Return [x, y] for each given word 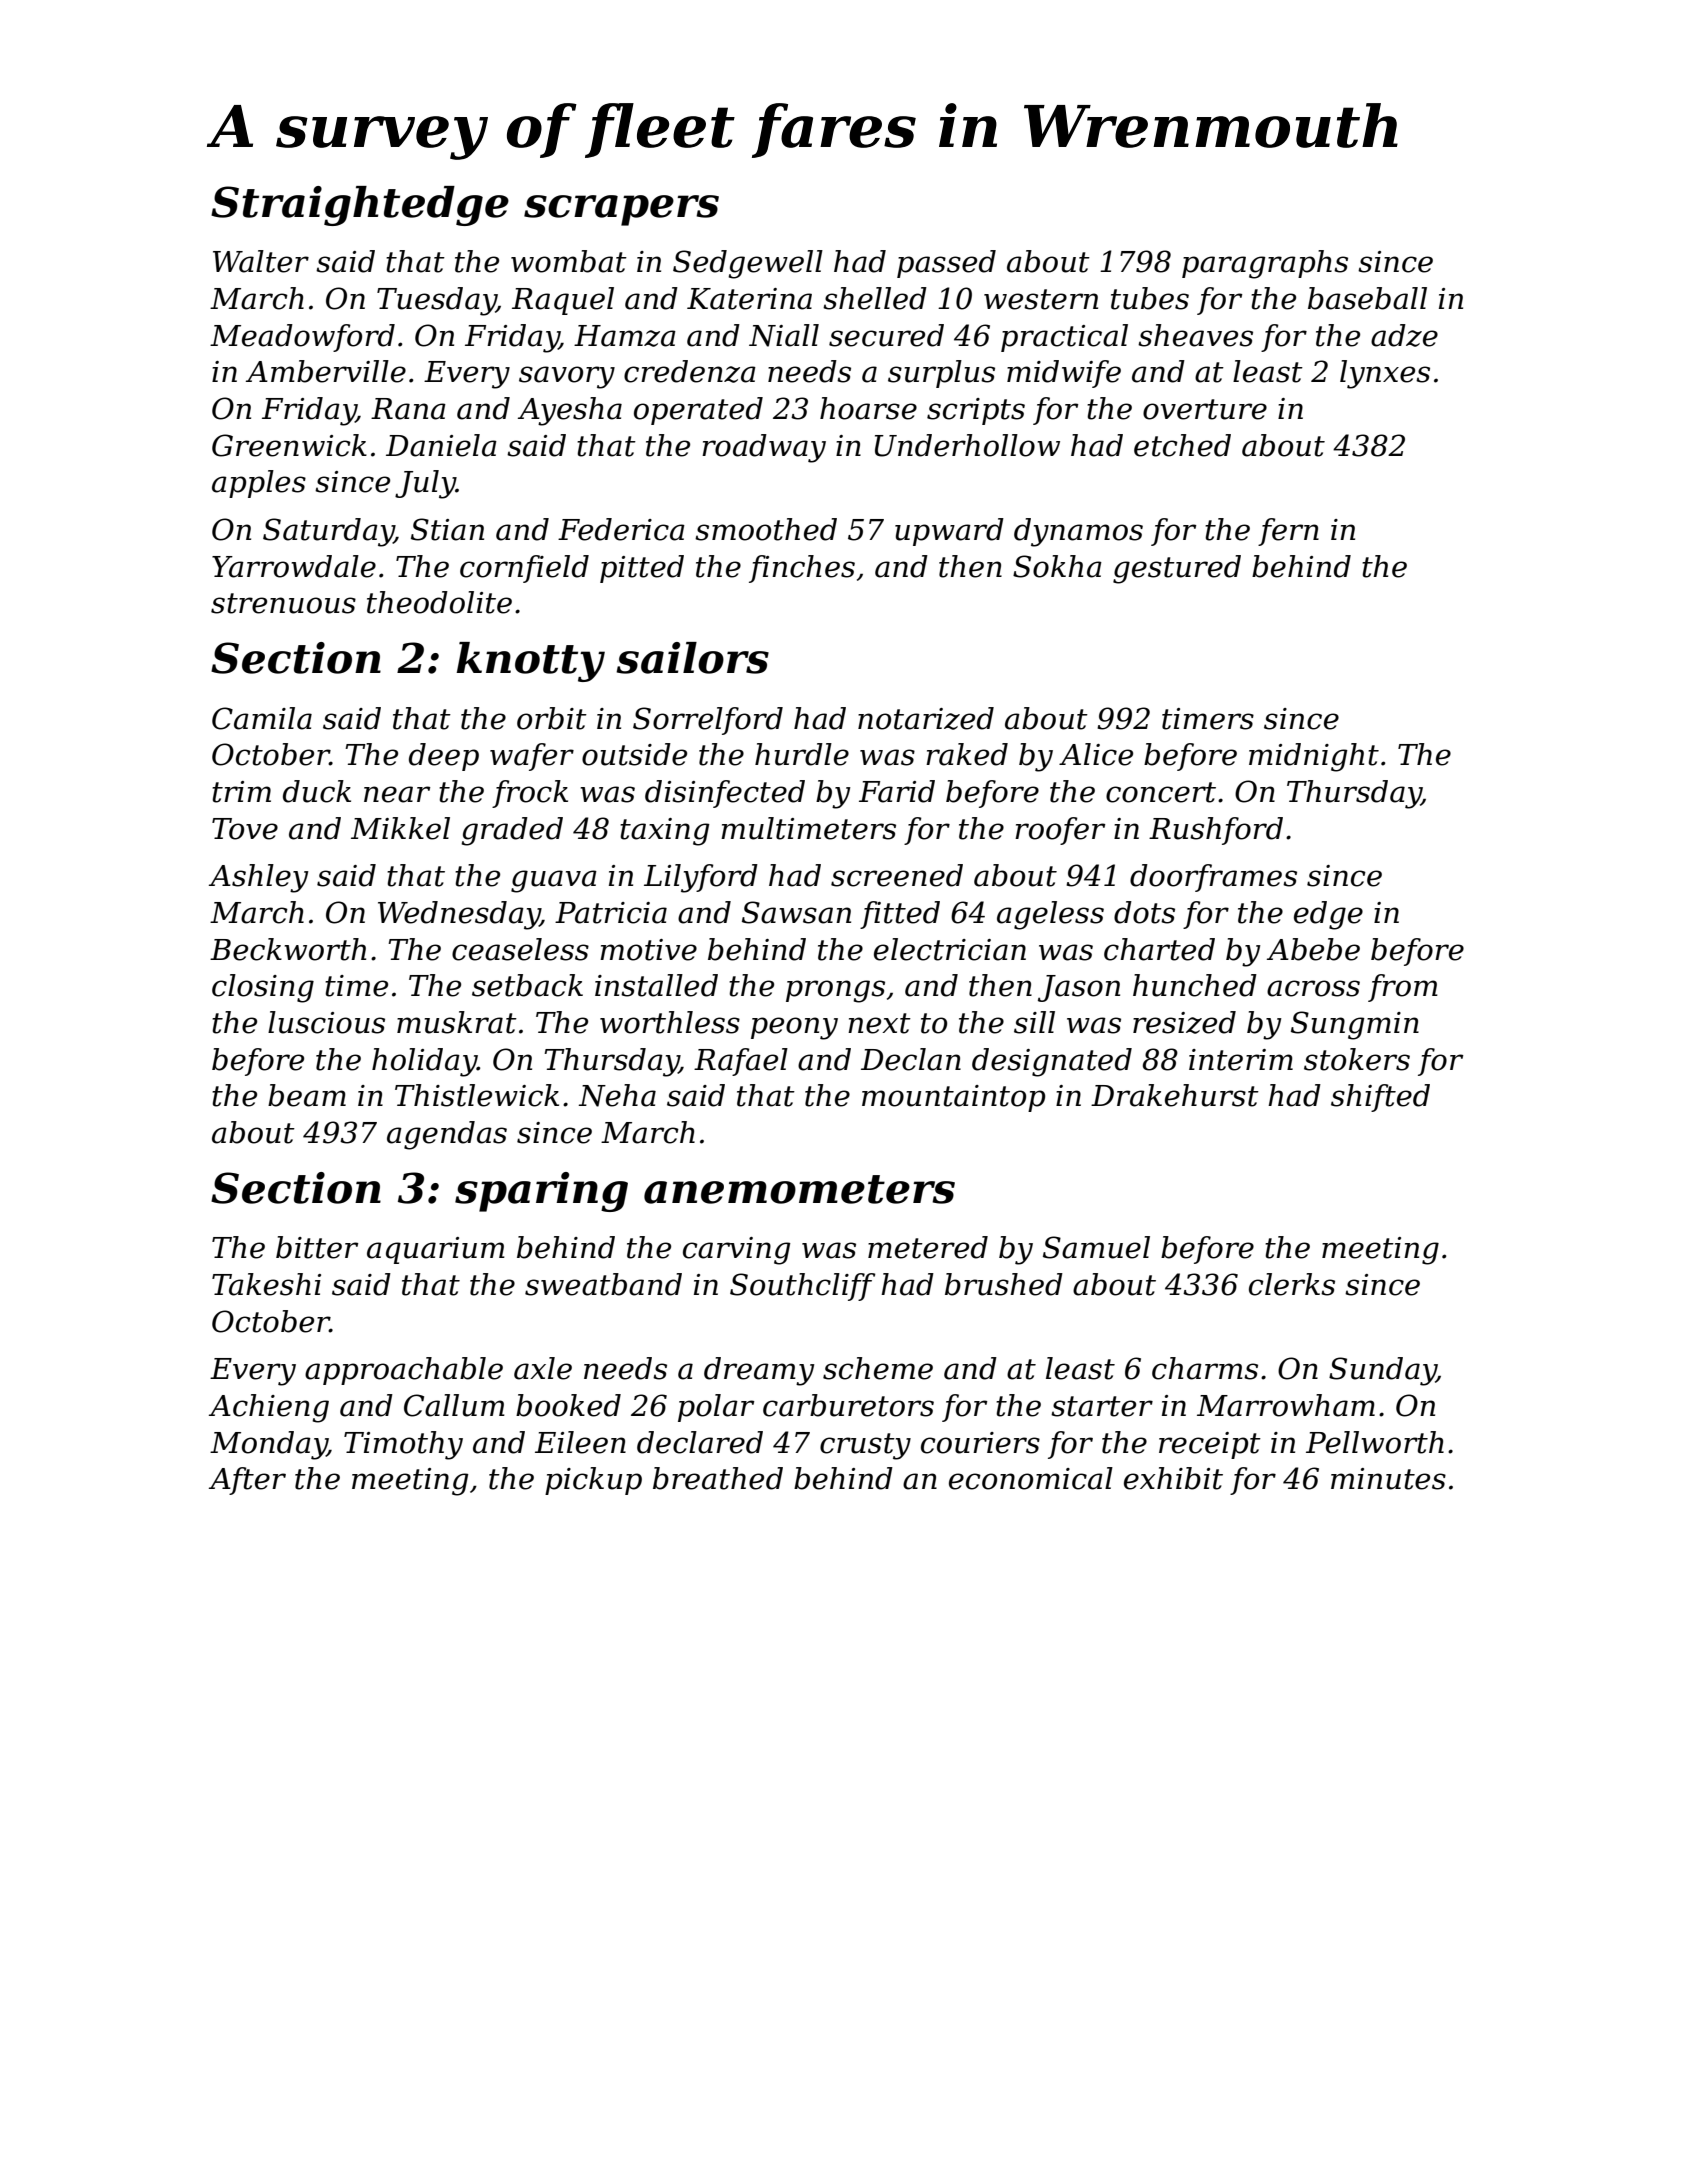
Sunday [1382, 1371]
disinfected [725, 794]
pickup [593, 1481]
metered [928, 1247]
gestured [1177, 569]
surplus [941, 374]
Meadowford [302, 338]
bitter [317, 1247]
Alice [1096, 754]
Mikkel [400, 828]
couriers [980, 1443]
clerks [1292, 1284]
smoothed [766, 529]
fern [1288, 532]
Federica [621, 529]
